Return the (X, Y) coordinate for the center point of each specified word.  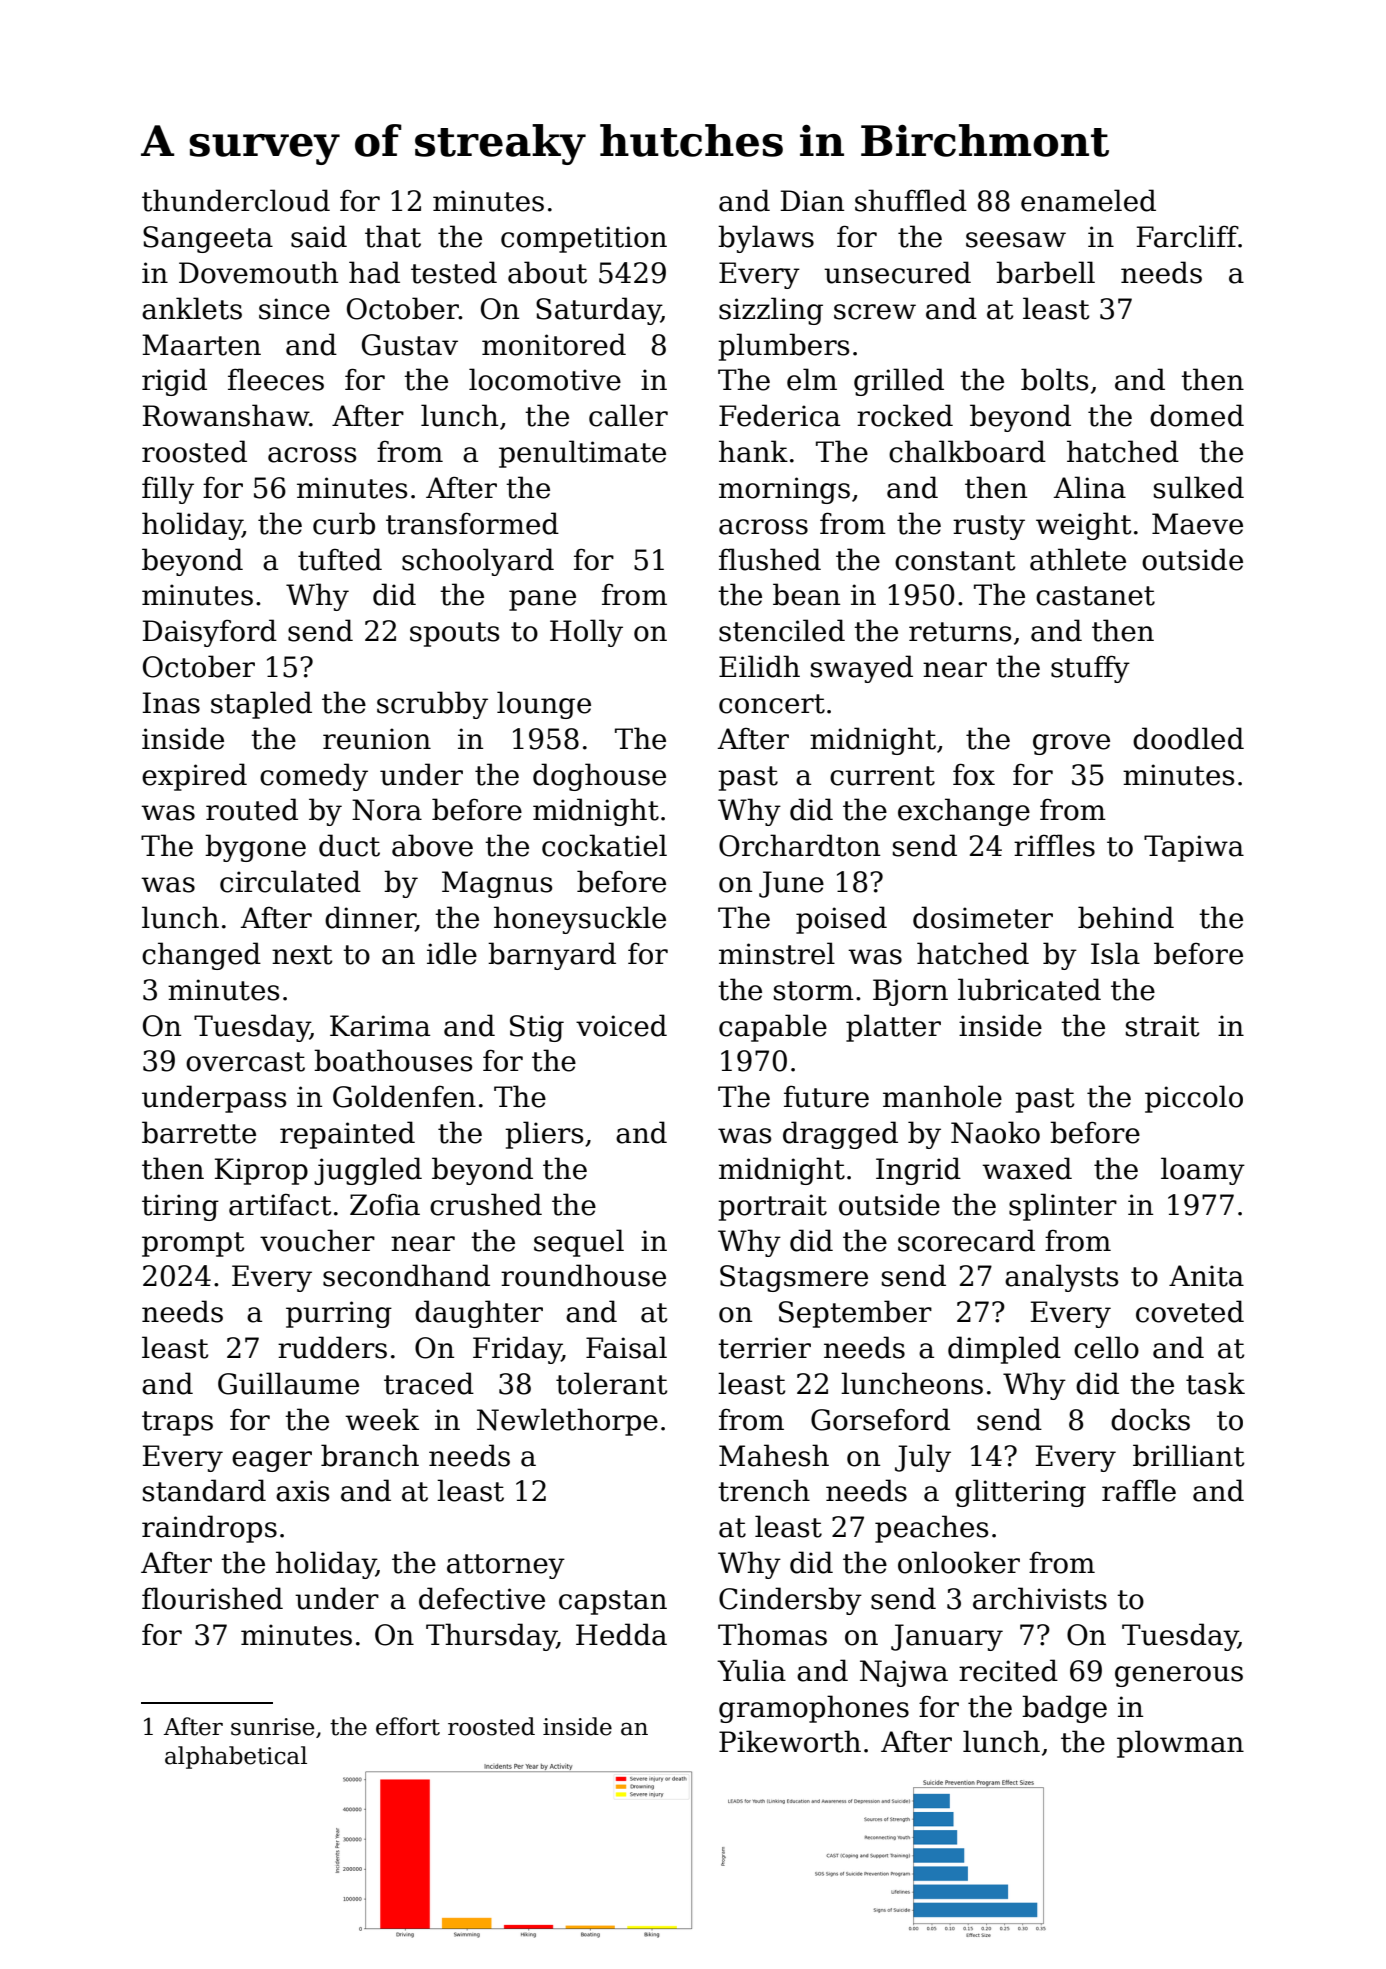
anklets (192, 308)
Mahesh (774, 1455)
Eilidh (759, 666)
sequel (579, 1243)
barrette (199, 1132)
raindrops (209, 1529)
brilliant (1189, 1455)
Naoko (995, 1132)
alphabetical (236, 1757)
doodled (1188, 738)
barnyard (552, 956)
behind (1126, 917)
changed (201, 956)
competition (584, 239)
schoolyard (478, 562)
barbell (1045, 272)
